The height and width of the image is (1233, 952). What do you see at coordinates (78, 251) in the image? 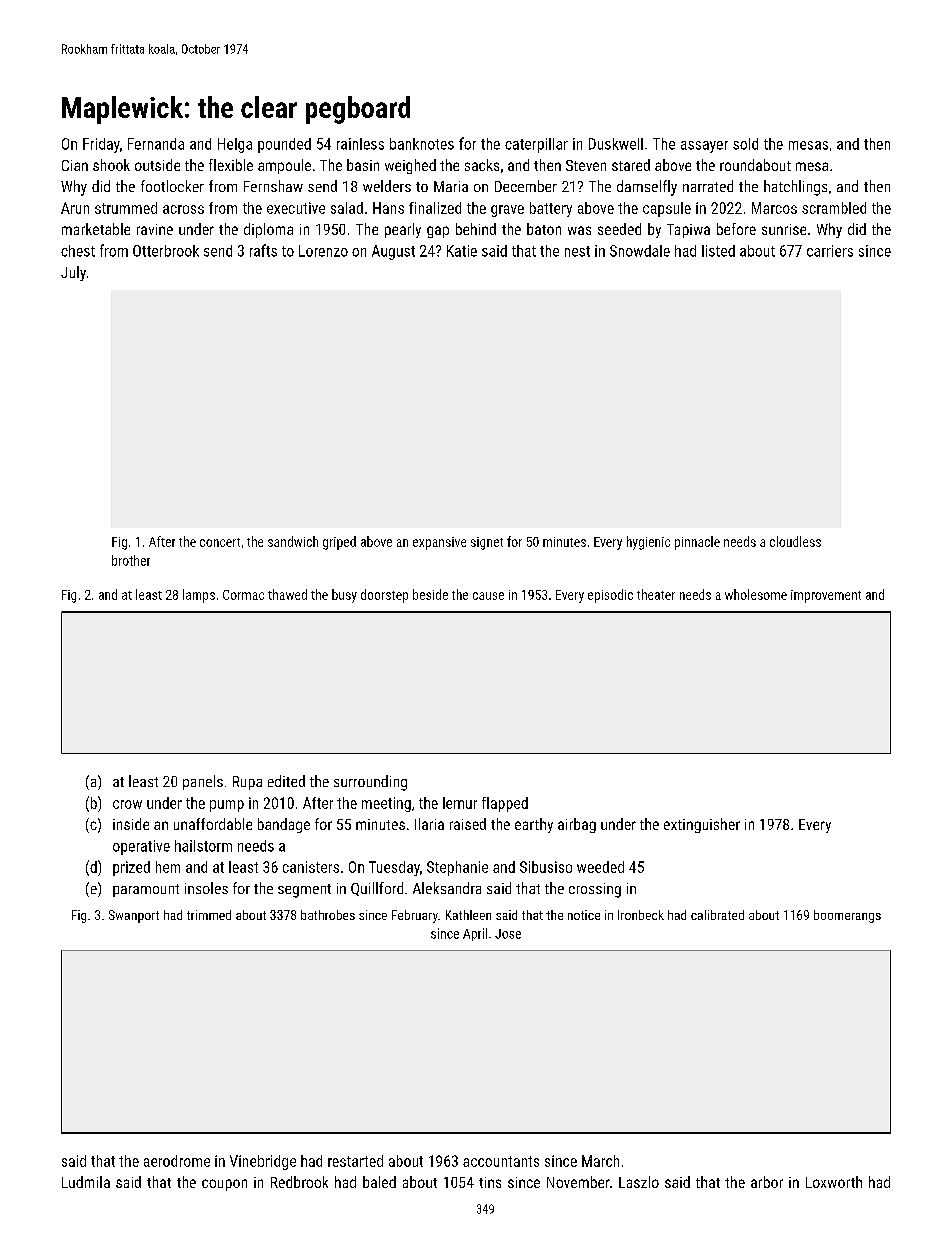
I see `chest` at bounding box center [78, 251].
